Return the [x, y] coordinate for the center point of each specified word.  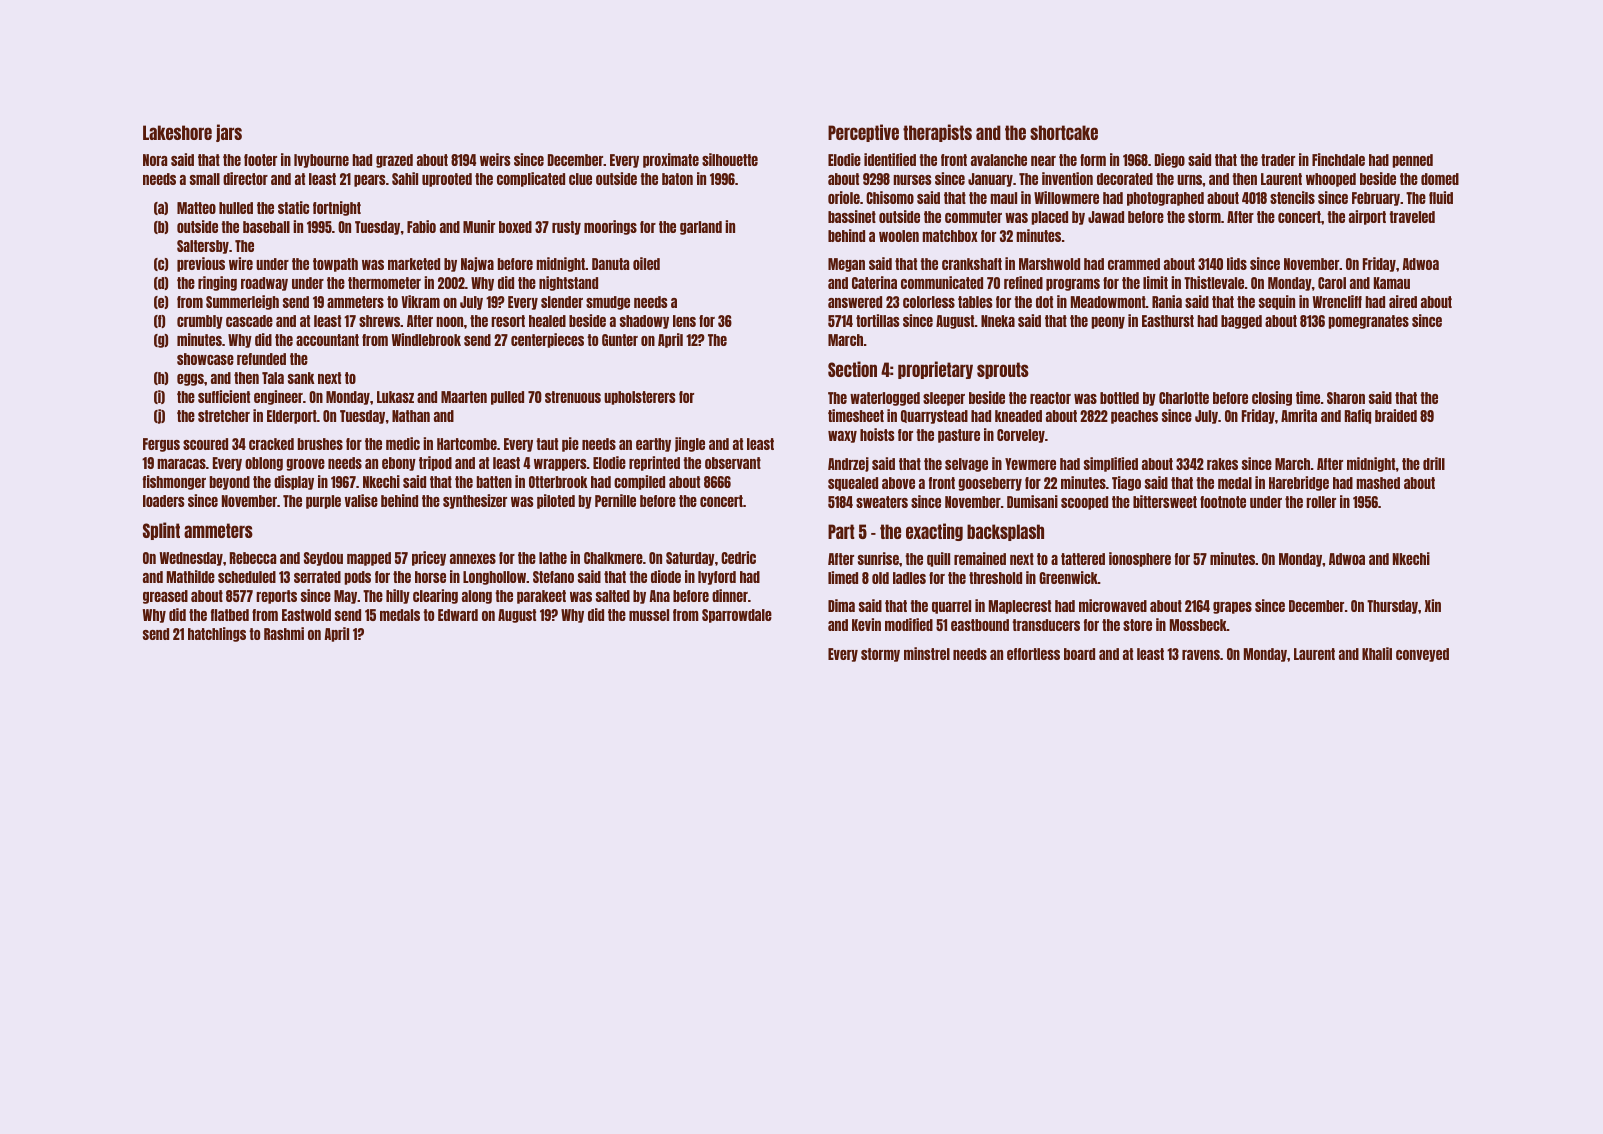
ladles [909, 578]
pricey [429, 558]
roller [1321, 502]
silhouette [730, 159]
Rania [1167, 301]
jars [229, 133]
